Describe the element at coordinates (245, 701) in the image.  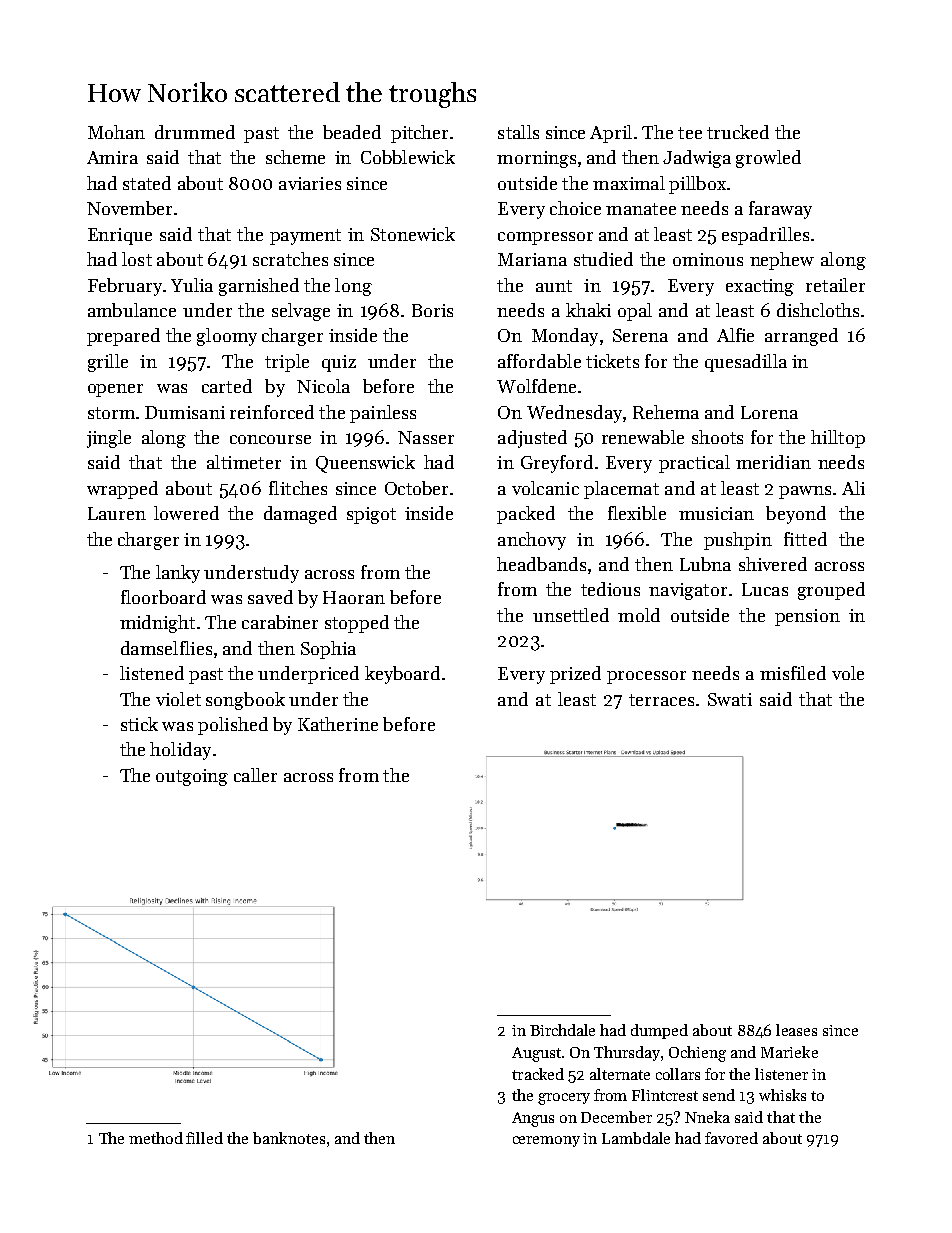
I see `songbook` at that location.
